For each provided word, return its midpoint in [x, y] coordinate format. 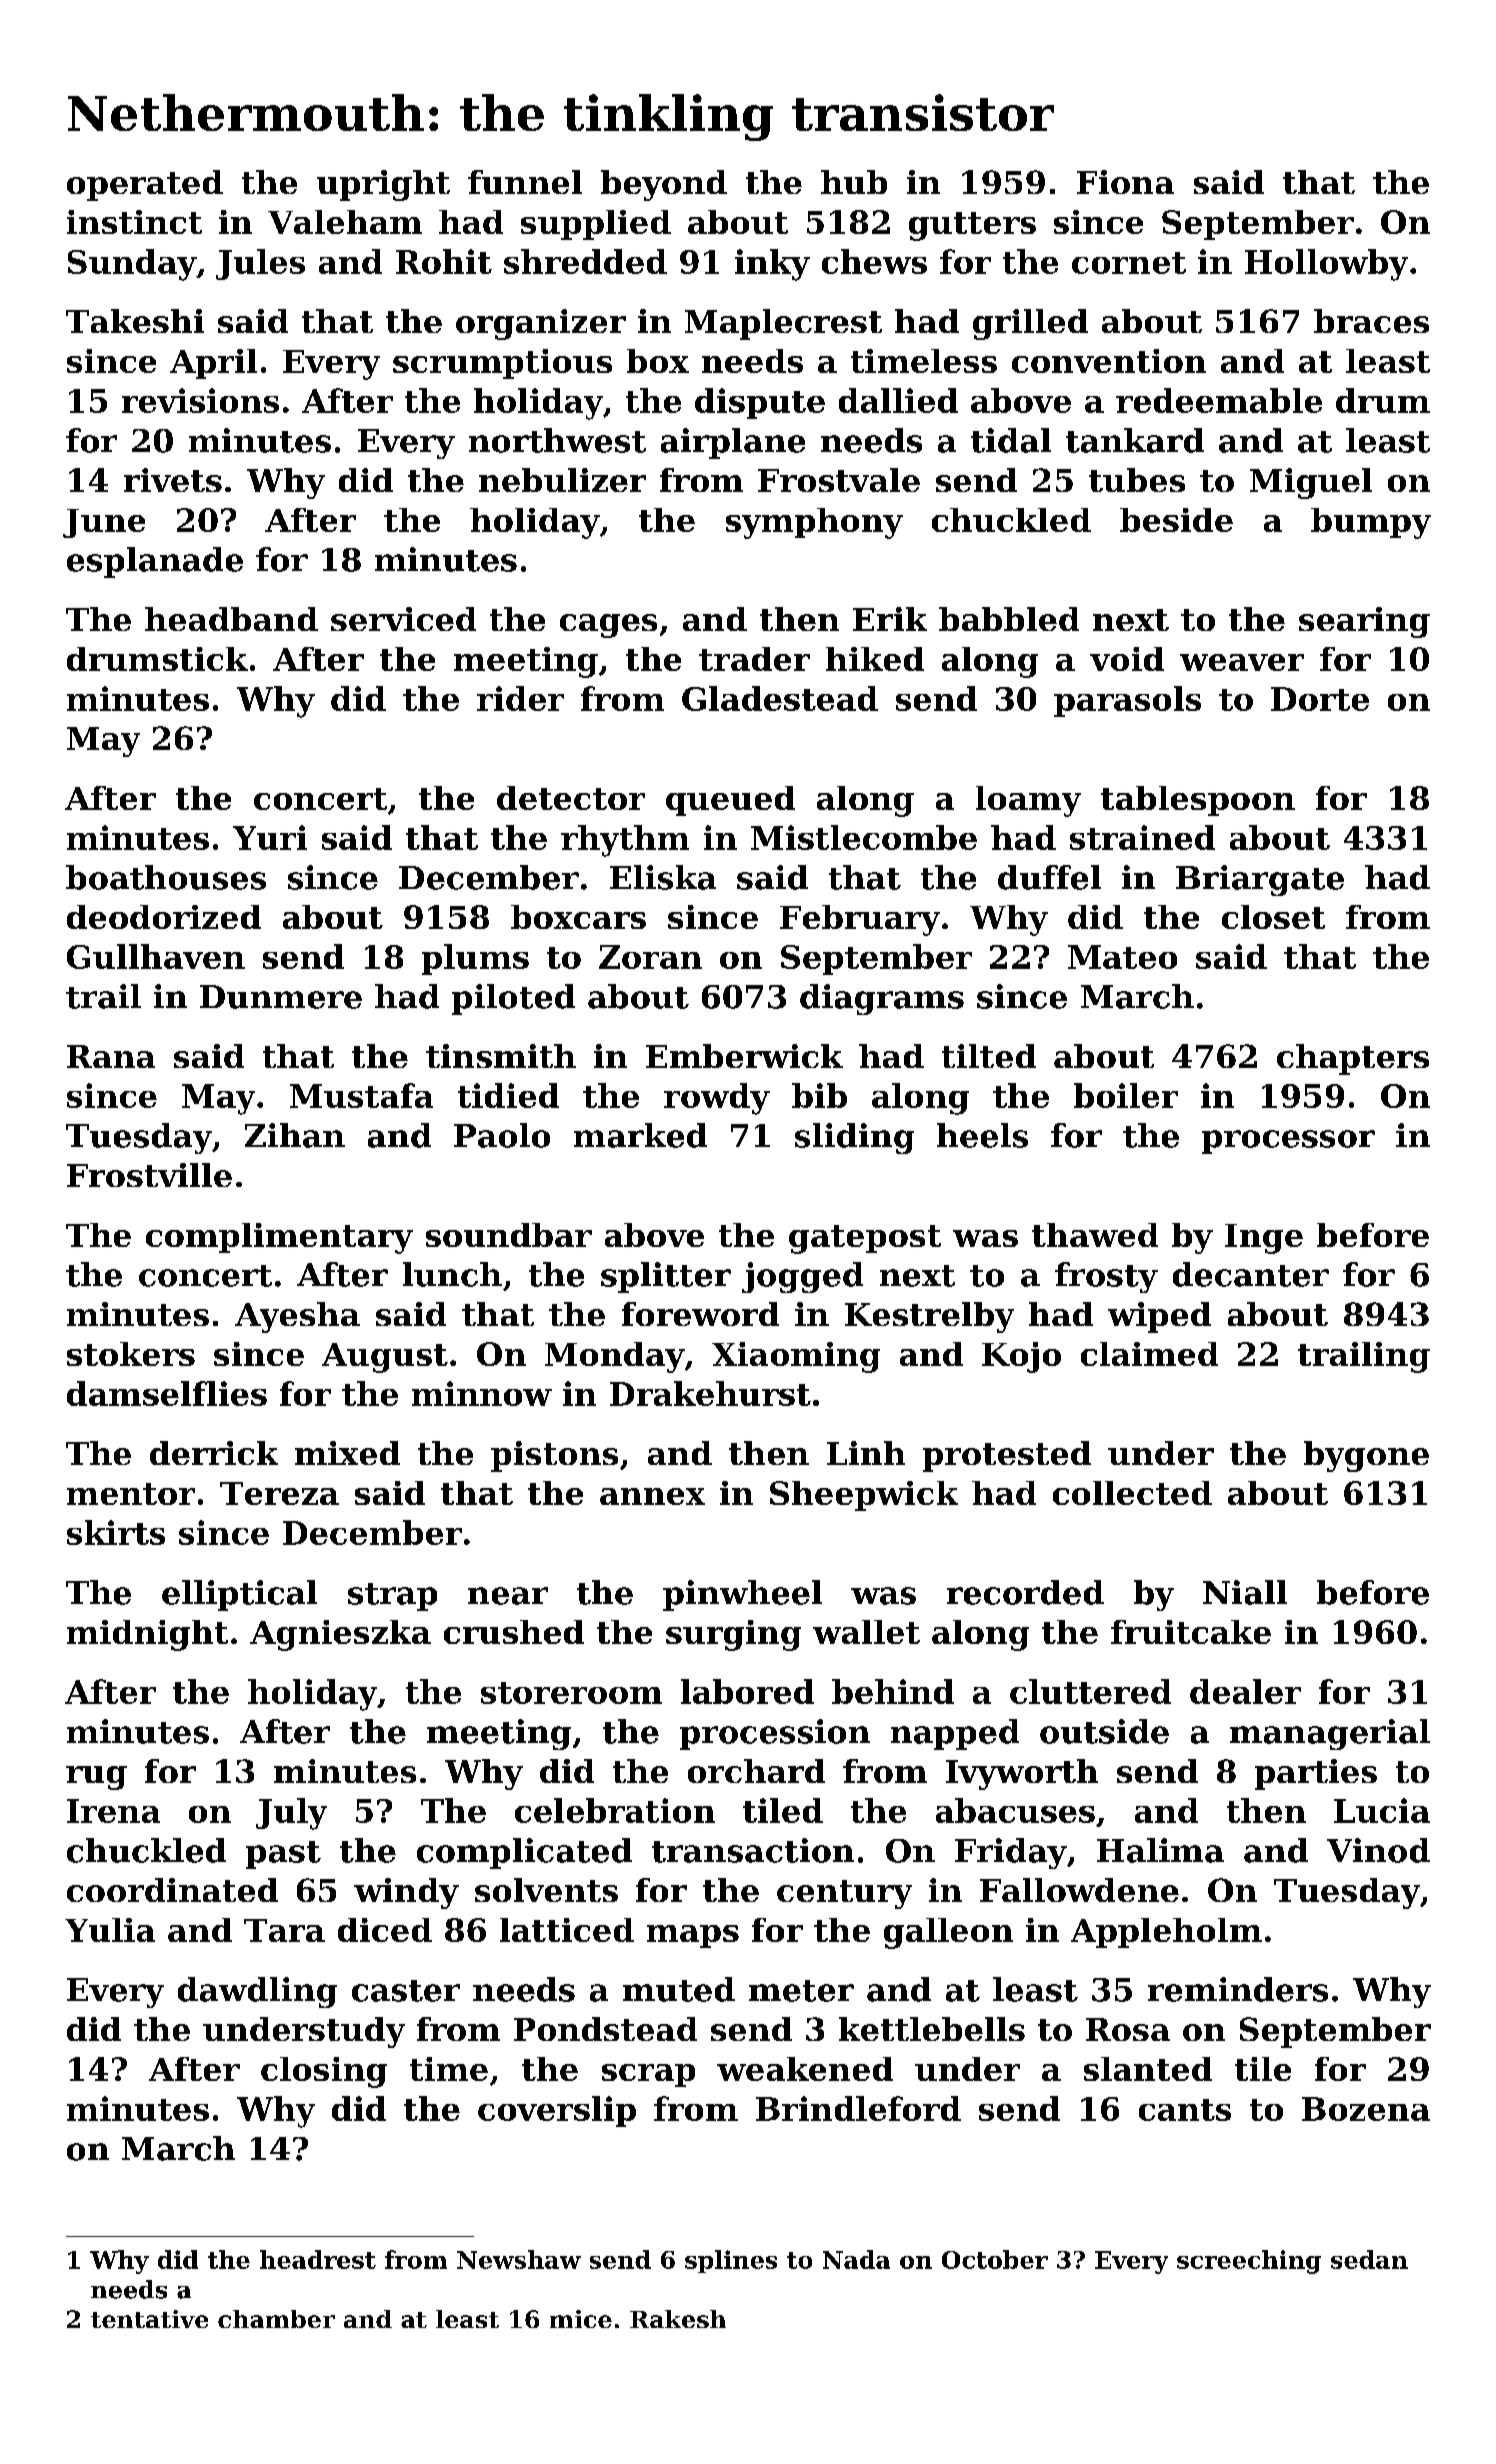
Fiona [1125, 182]
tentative [149, 2319]
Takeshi [135, 321]
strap [392, 1597]
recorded [1025, 1592]
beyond [664, 185]
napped [955, 1734]
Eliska [663, 877]
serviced [403, 619]
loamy [1028, 801]
